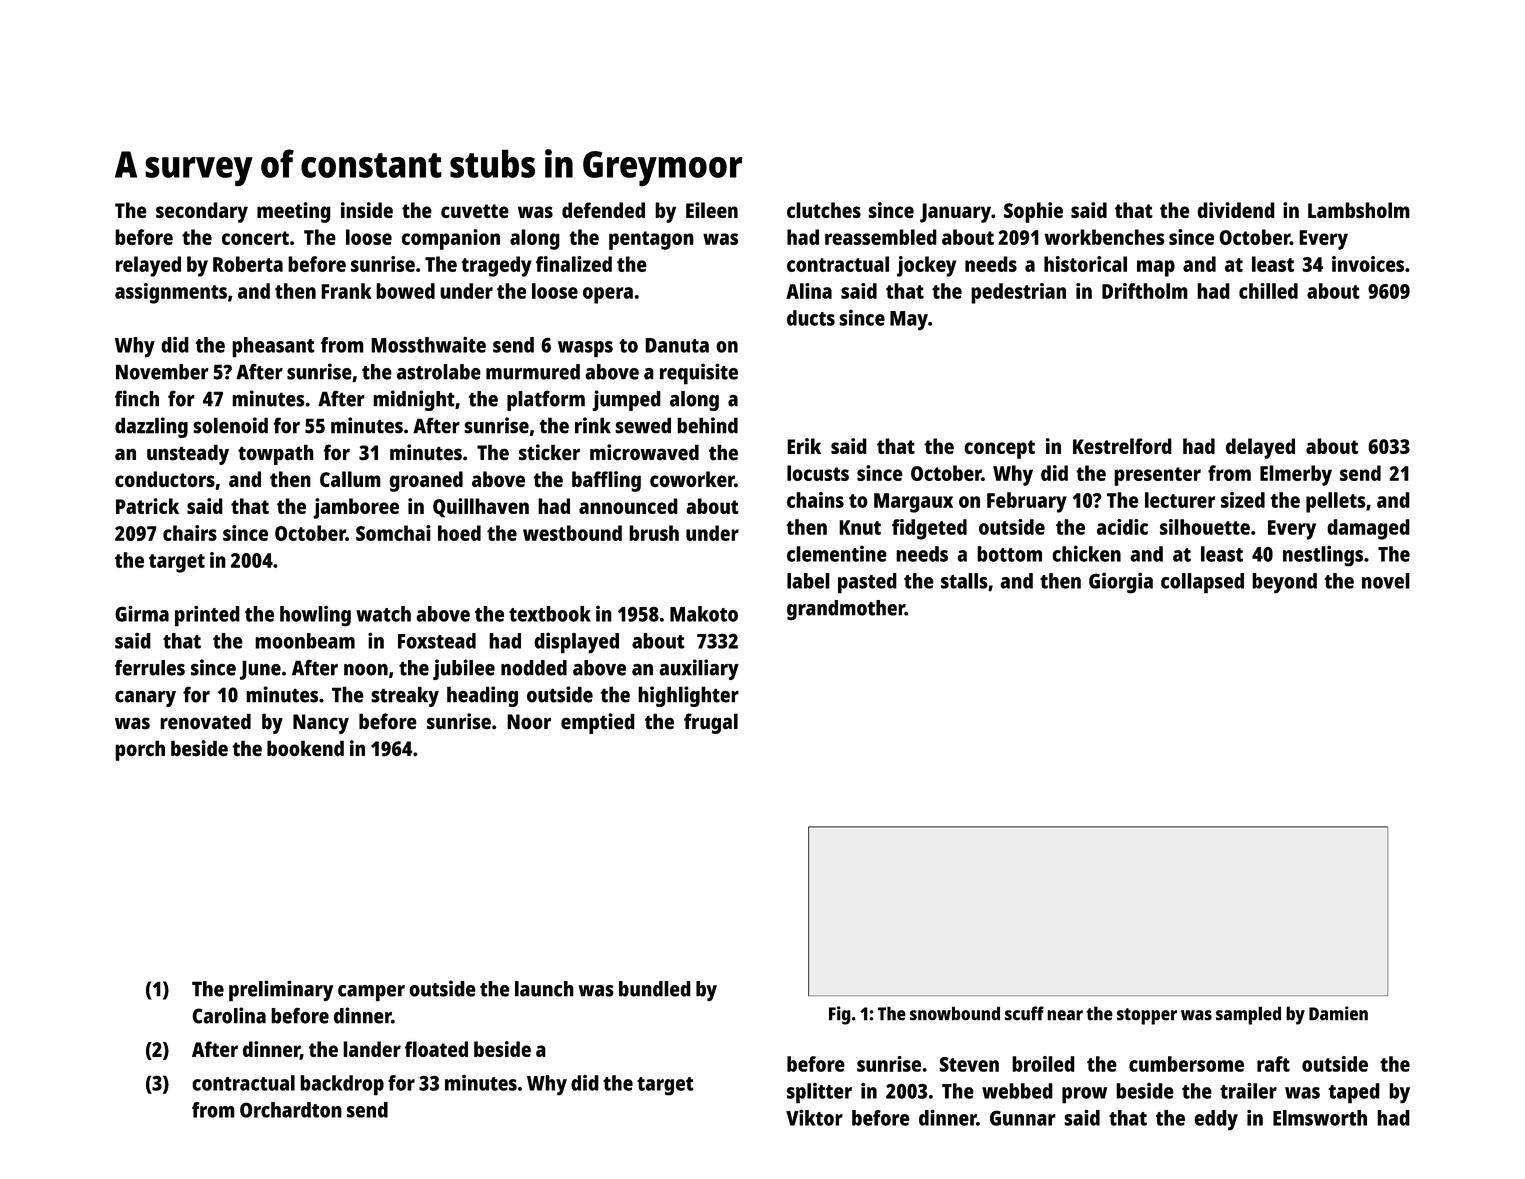 Image resolution: width=1525 pixels, height=1179 pixels. I want to click on backdrop, so click(342, 1085).
